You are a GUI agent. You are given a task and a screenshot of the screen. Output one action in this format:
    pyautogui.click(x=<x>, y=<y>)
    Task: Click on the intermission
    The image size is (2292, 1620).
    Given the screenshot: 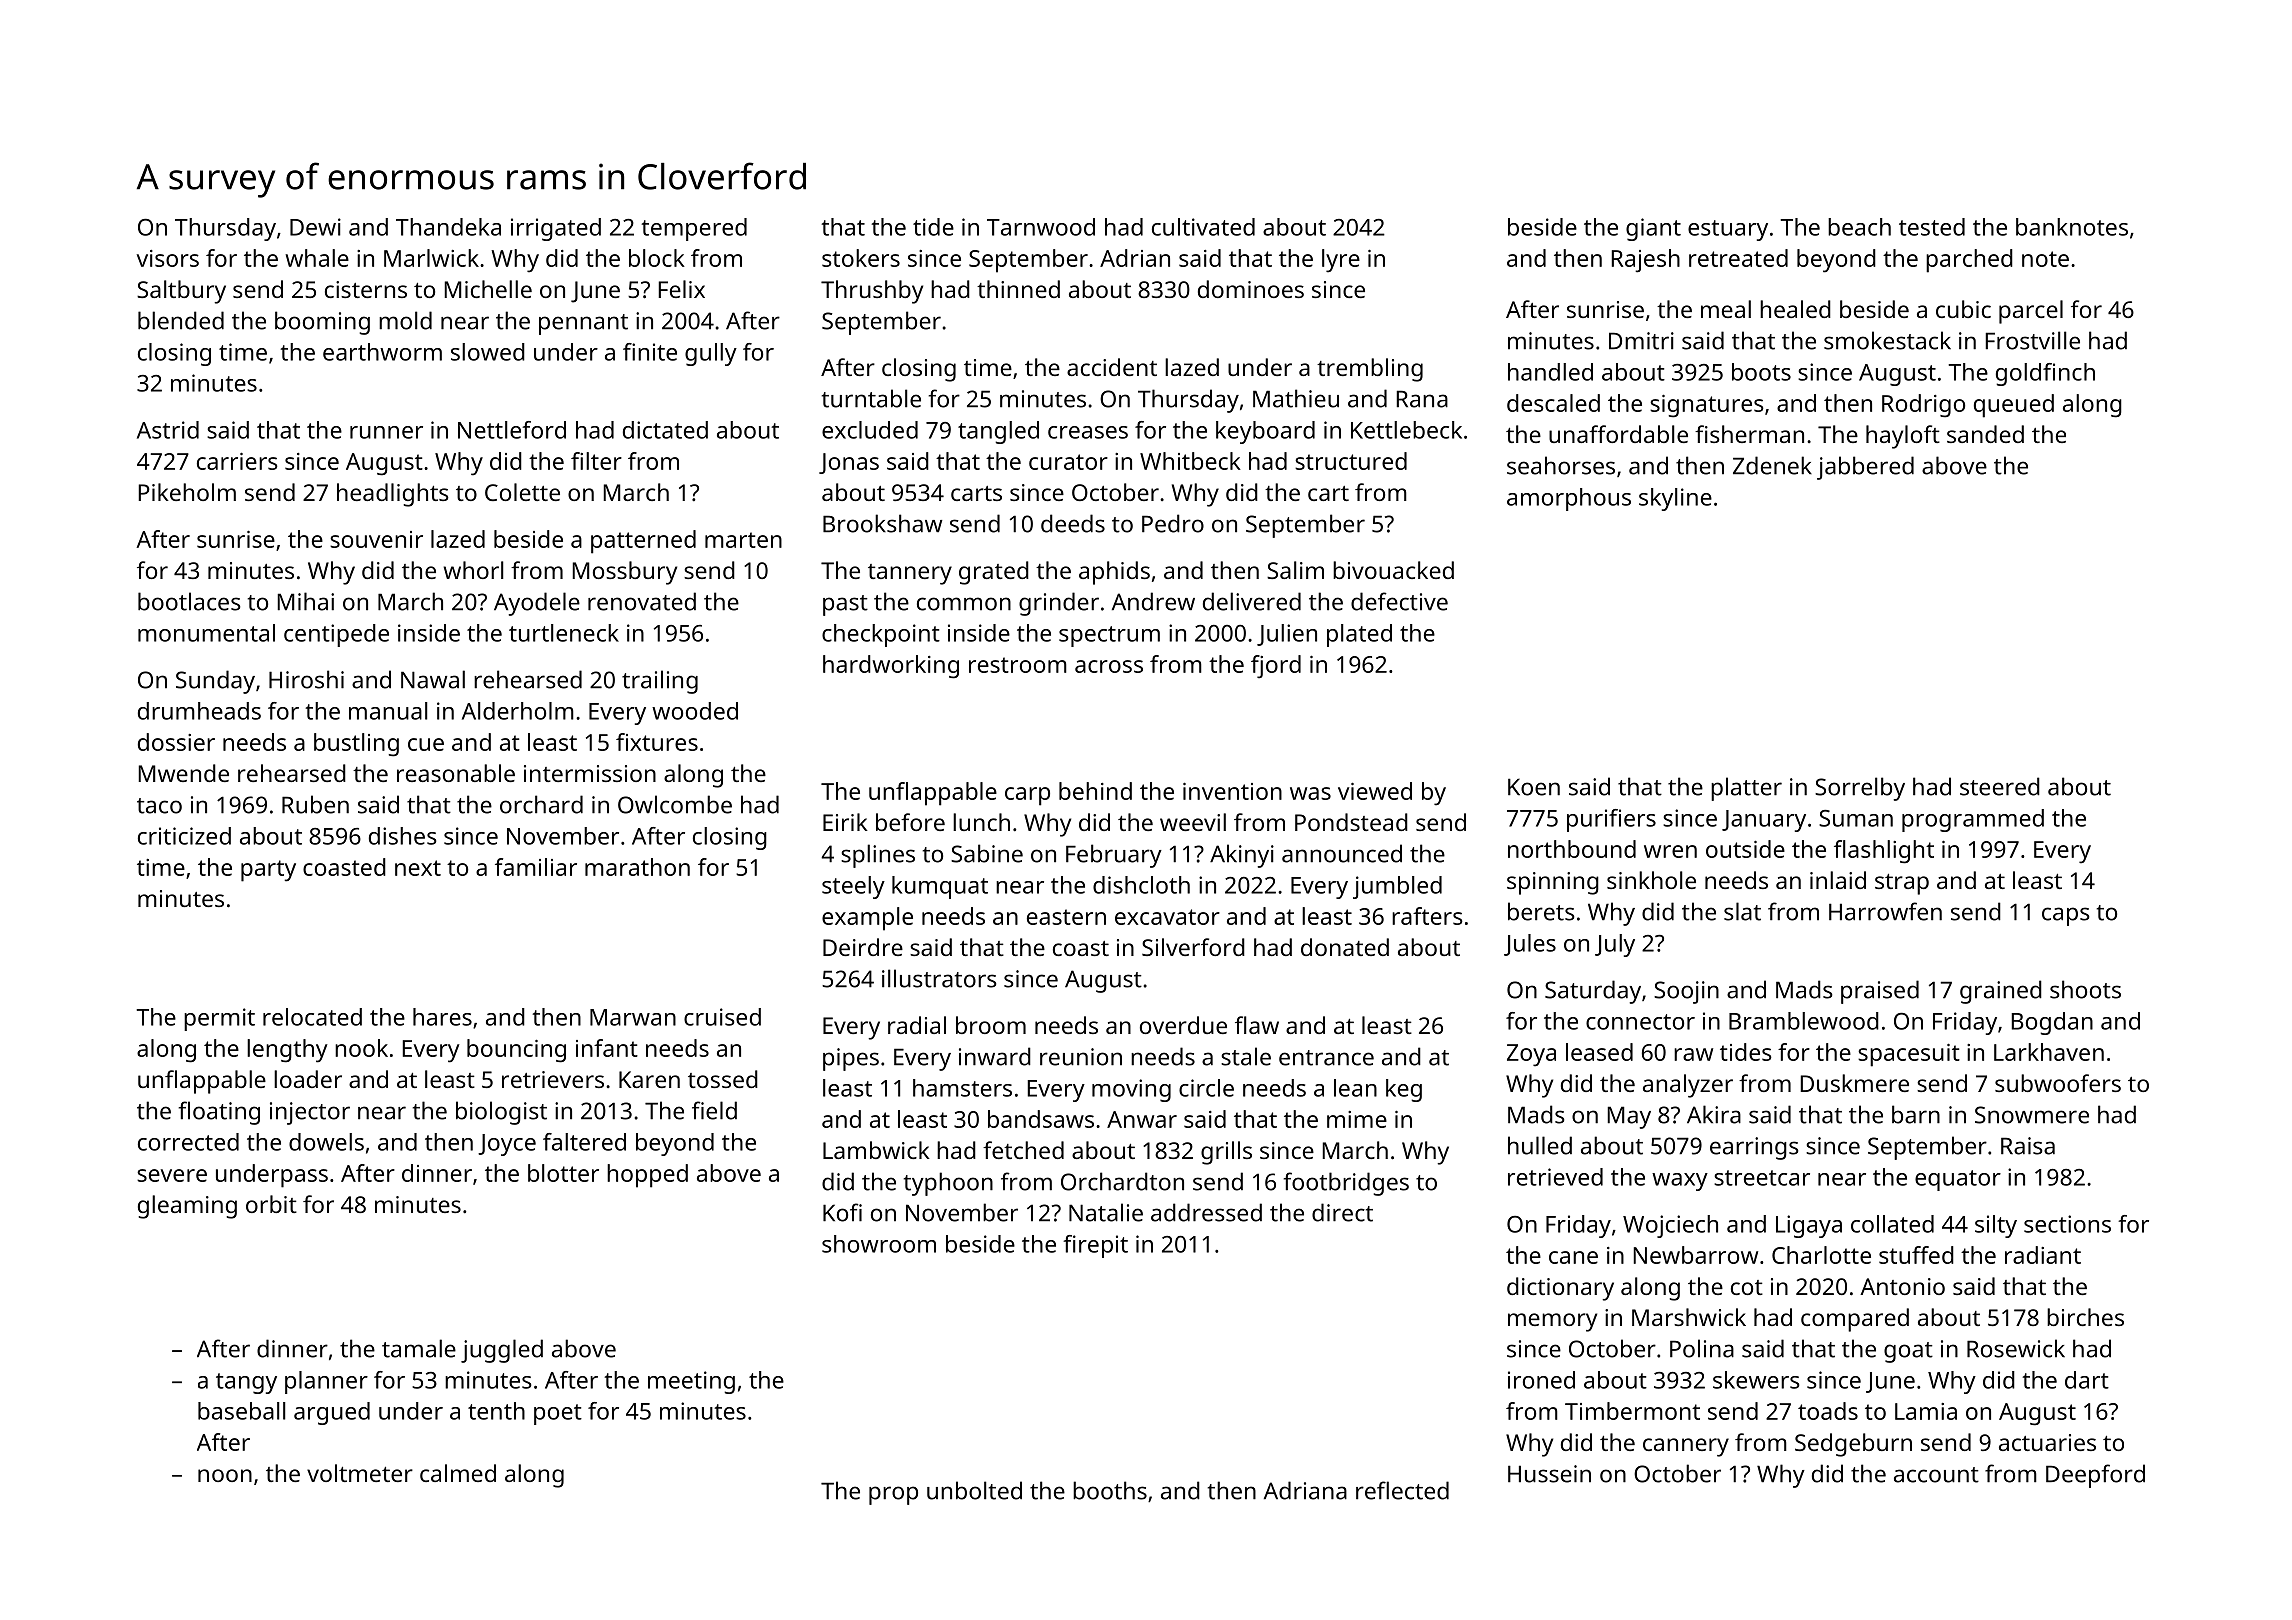 What is the action you would take?
    pyautogui.click(x=590, y=773)
